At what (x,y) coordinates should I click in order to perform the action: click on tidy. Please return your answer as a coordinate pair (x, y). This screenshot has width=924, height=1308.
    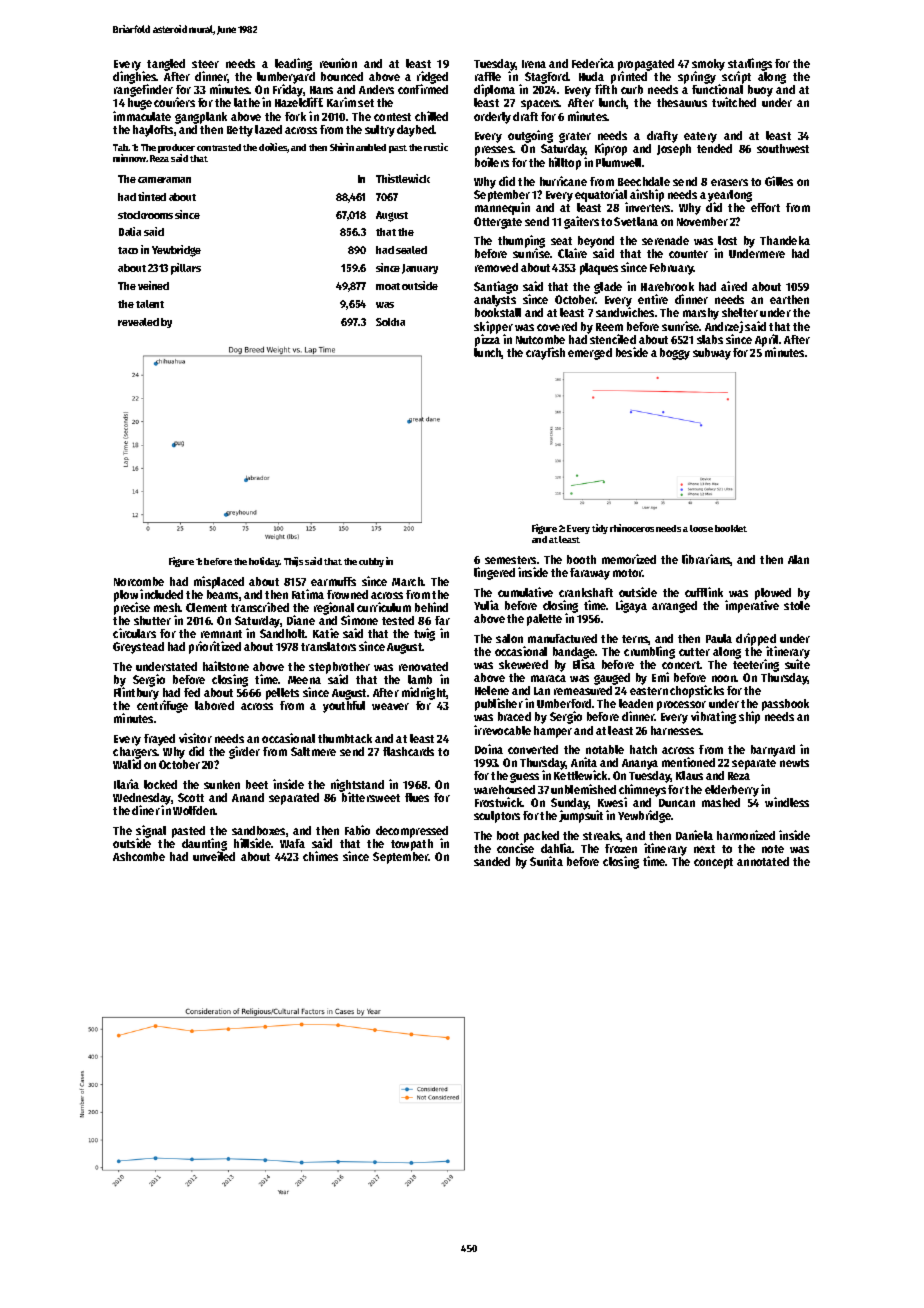
    Looking at the image, I should click on (600, 529).
